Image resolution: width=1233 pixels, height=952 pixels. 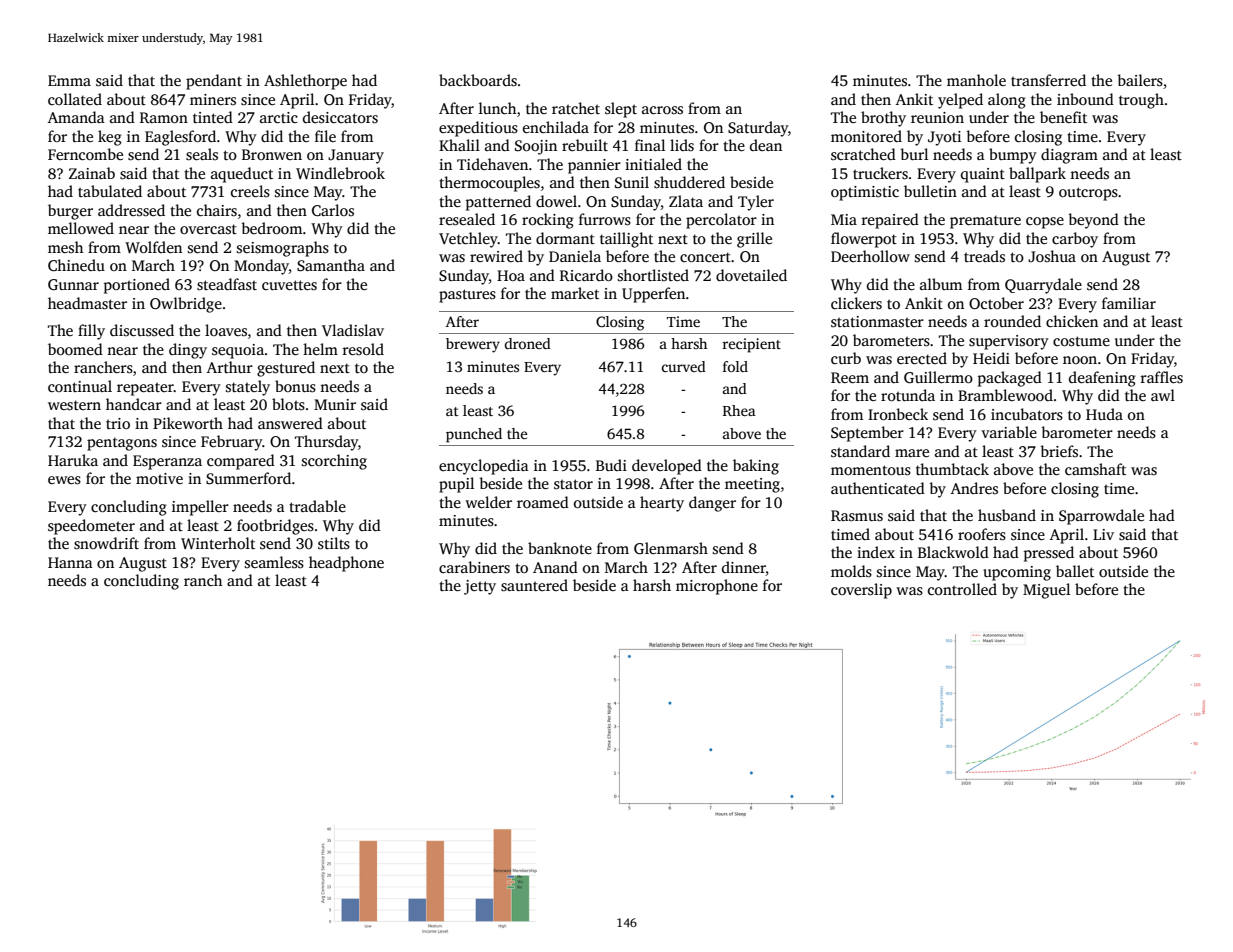 I want to click on footbridges, so click(x=275, y=527).
